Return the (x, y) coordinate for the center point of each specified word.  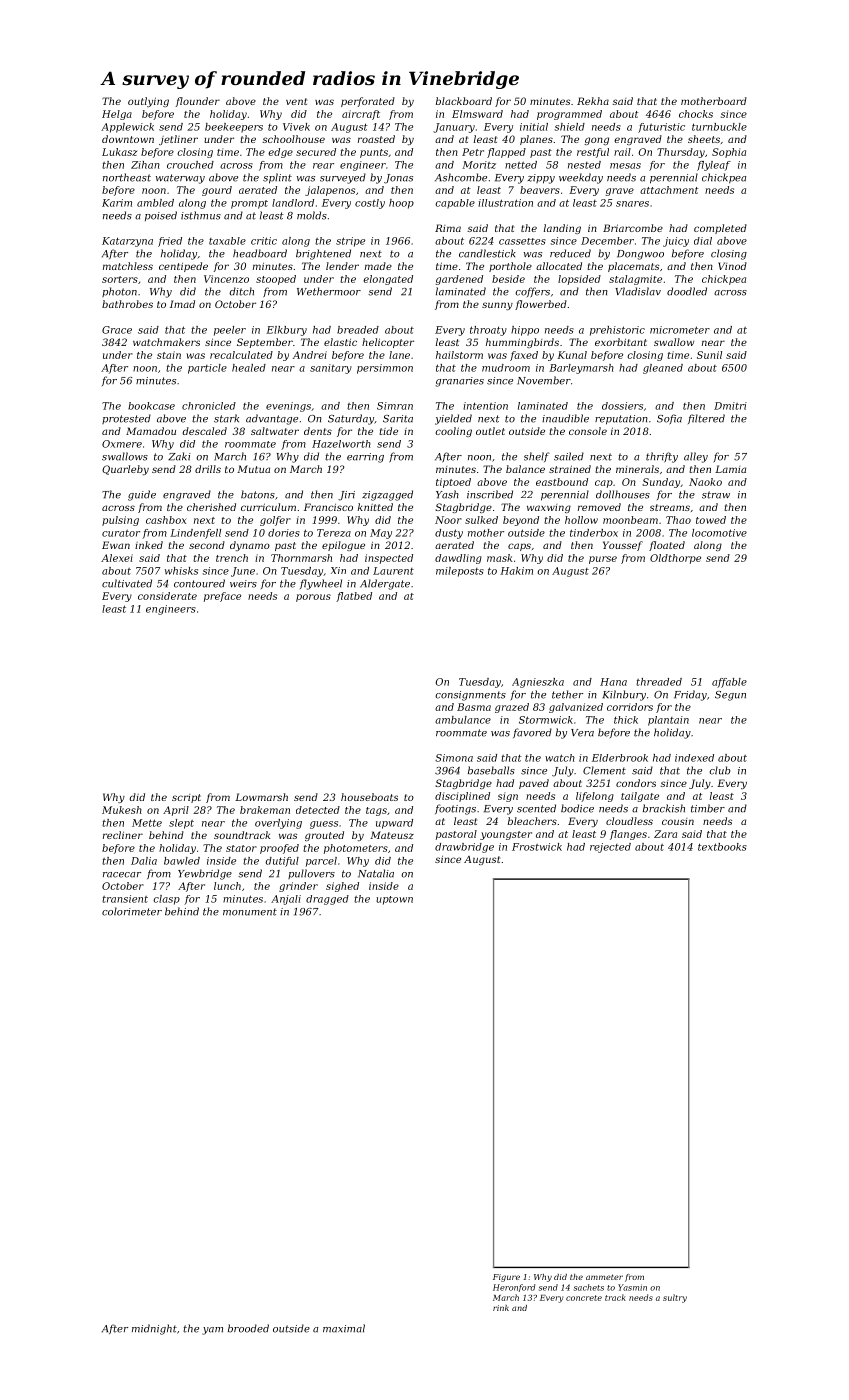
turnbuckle (719, 127)
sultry (675, 1298)
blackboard (464, 101)
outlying (148, 102)
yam (212, 1331)
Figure (506, 1278)
